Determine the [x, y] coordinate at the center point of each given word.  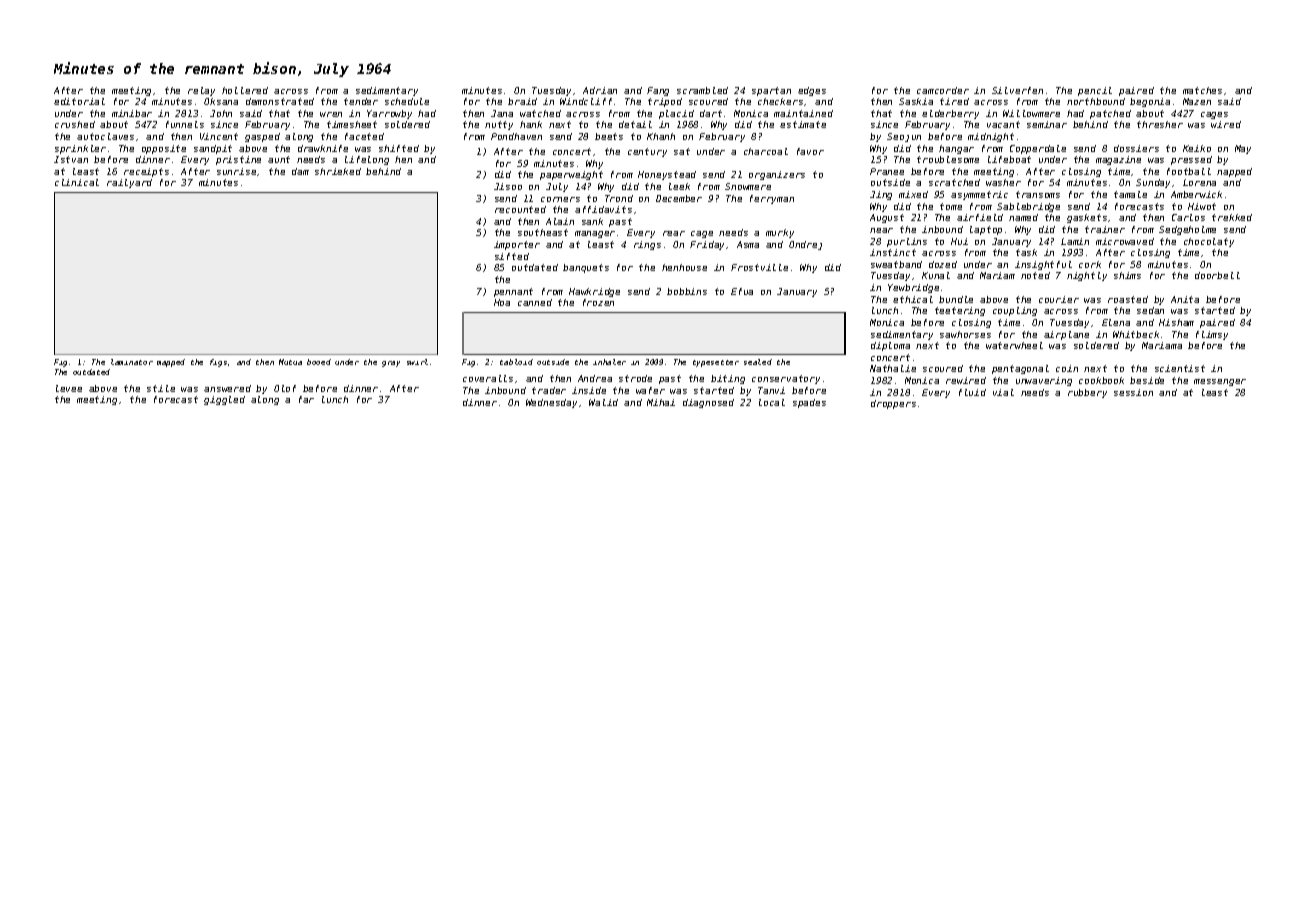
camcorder [943, 90]
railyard [129, 183]
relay [201, 91]
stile [161, 388]
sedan [1150, 310]
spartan [771, 91]
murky [780, 233]
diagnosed [708, 403]
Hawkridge [594, 292]
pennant [513, 292]
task [1026, 252]
